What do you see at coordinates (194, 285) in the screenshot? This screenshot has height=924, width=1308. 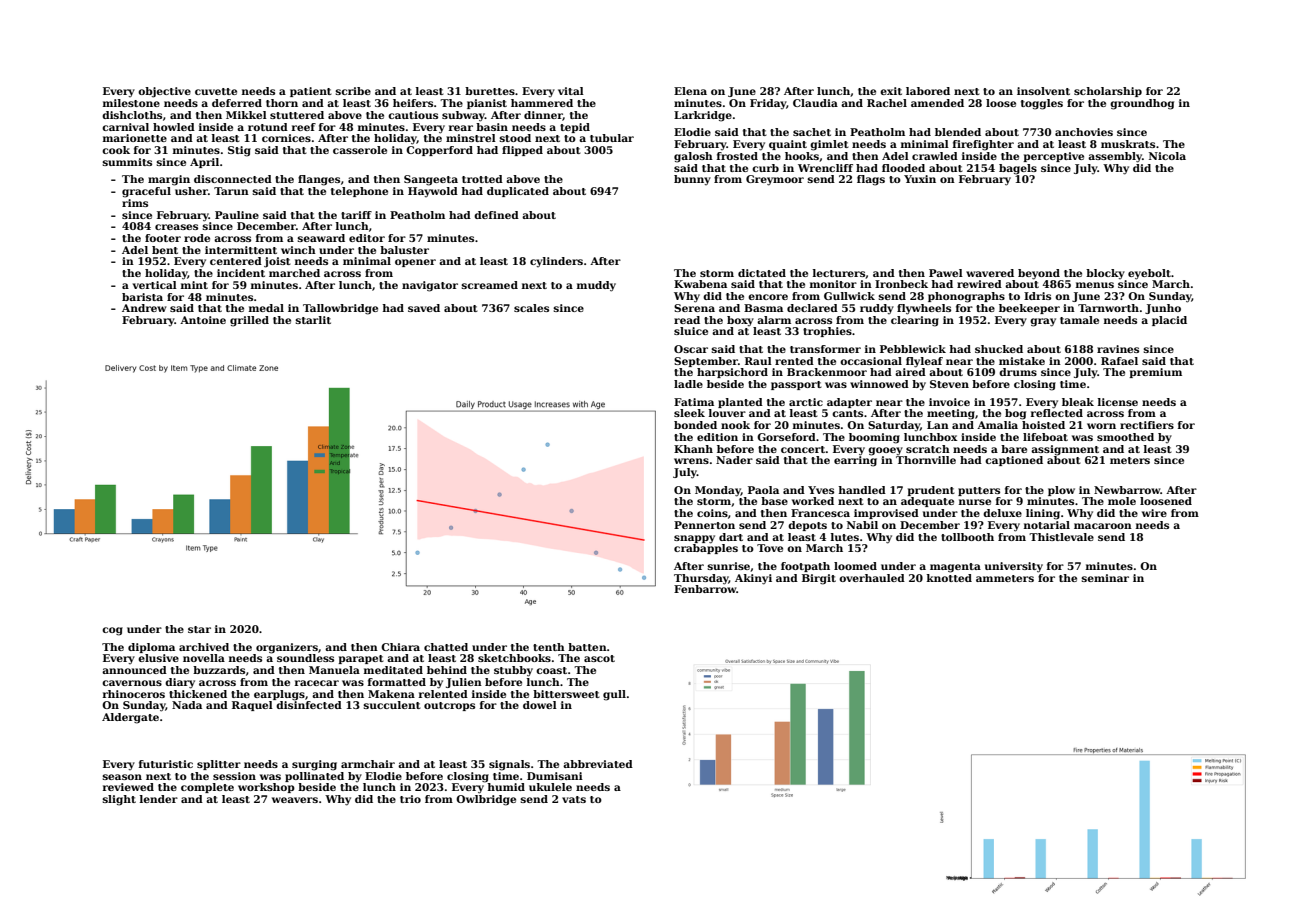 I see `mint` at bounding box center [194, 285].
